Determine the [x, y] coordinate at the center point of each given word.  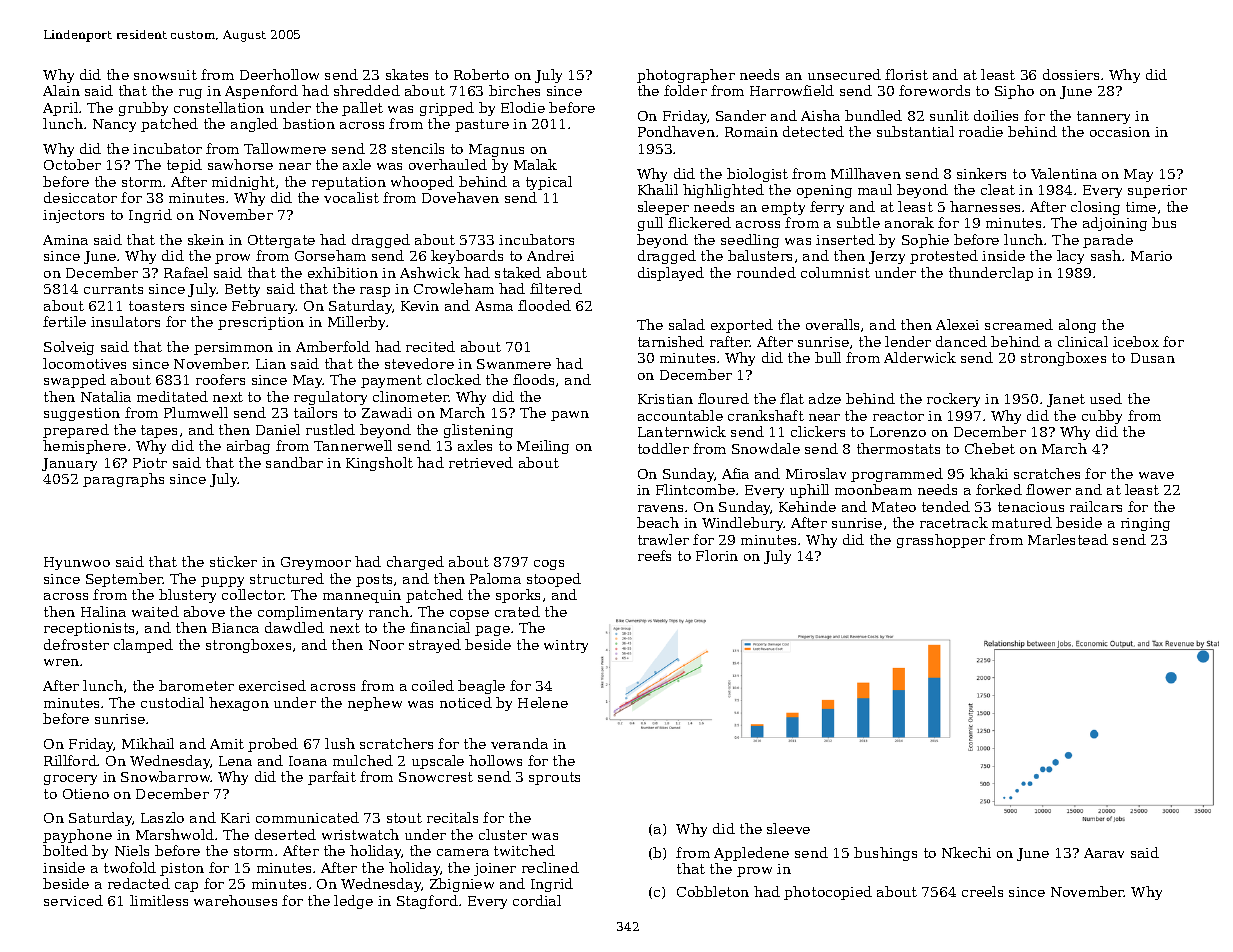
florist [906, 74]
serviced [73, 900]
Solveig [69, 348]
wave [1156, 475]
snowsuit [165, 75]
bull [828, 357]
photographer [686, 76]
